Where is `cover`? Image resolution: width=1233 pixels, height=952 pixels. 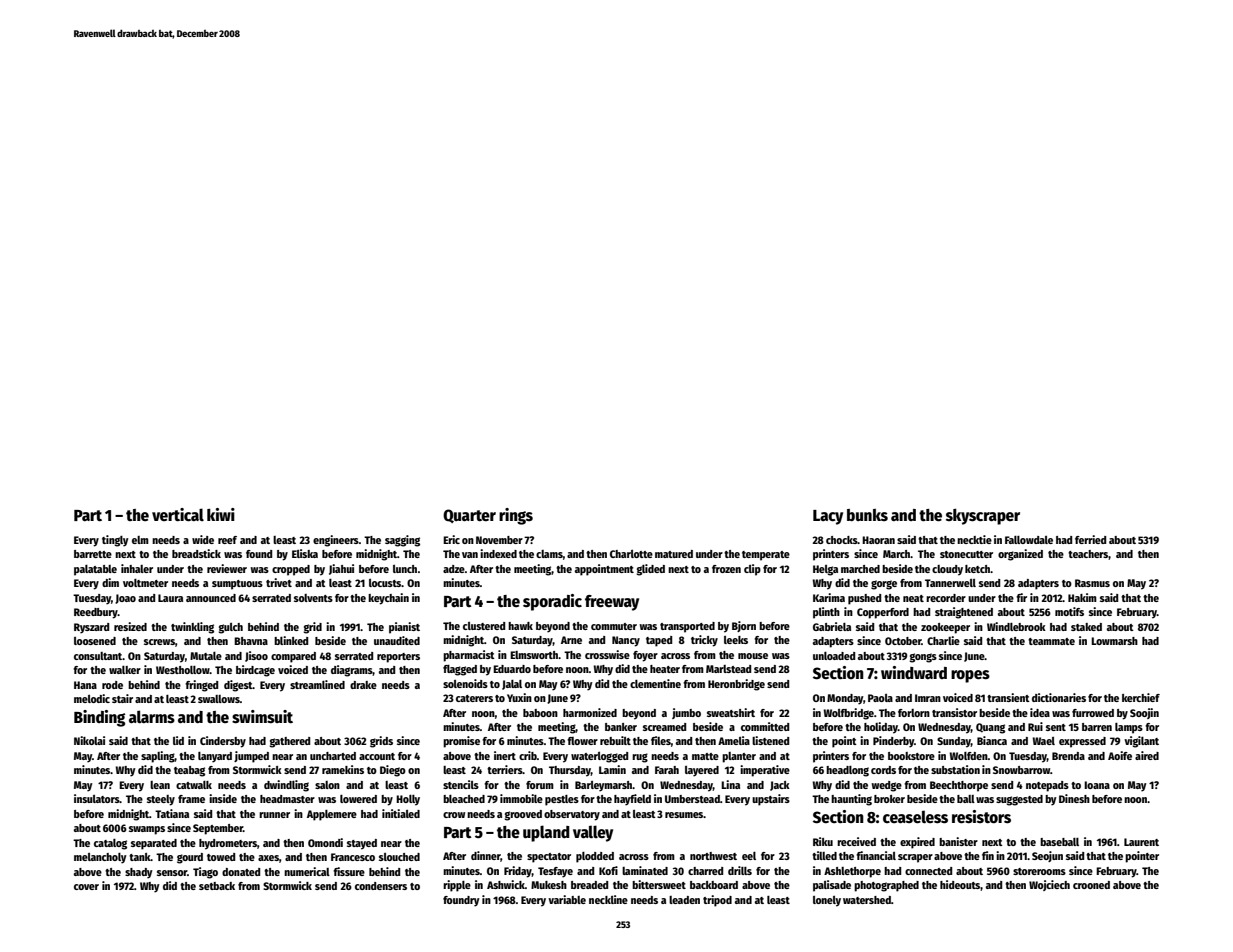 cover is located at coordinates (86, 887).
